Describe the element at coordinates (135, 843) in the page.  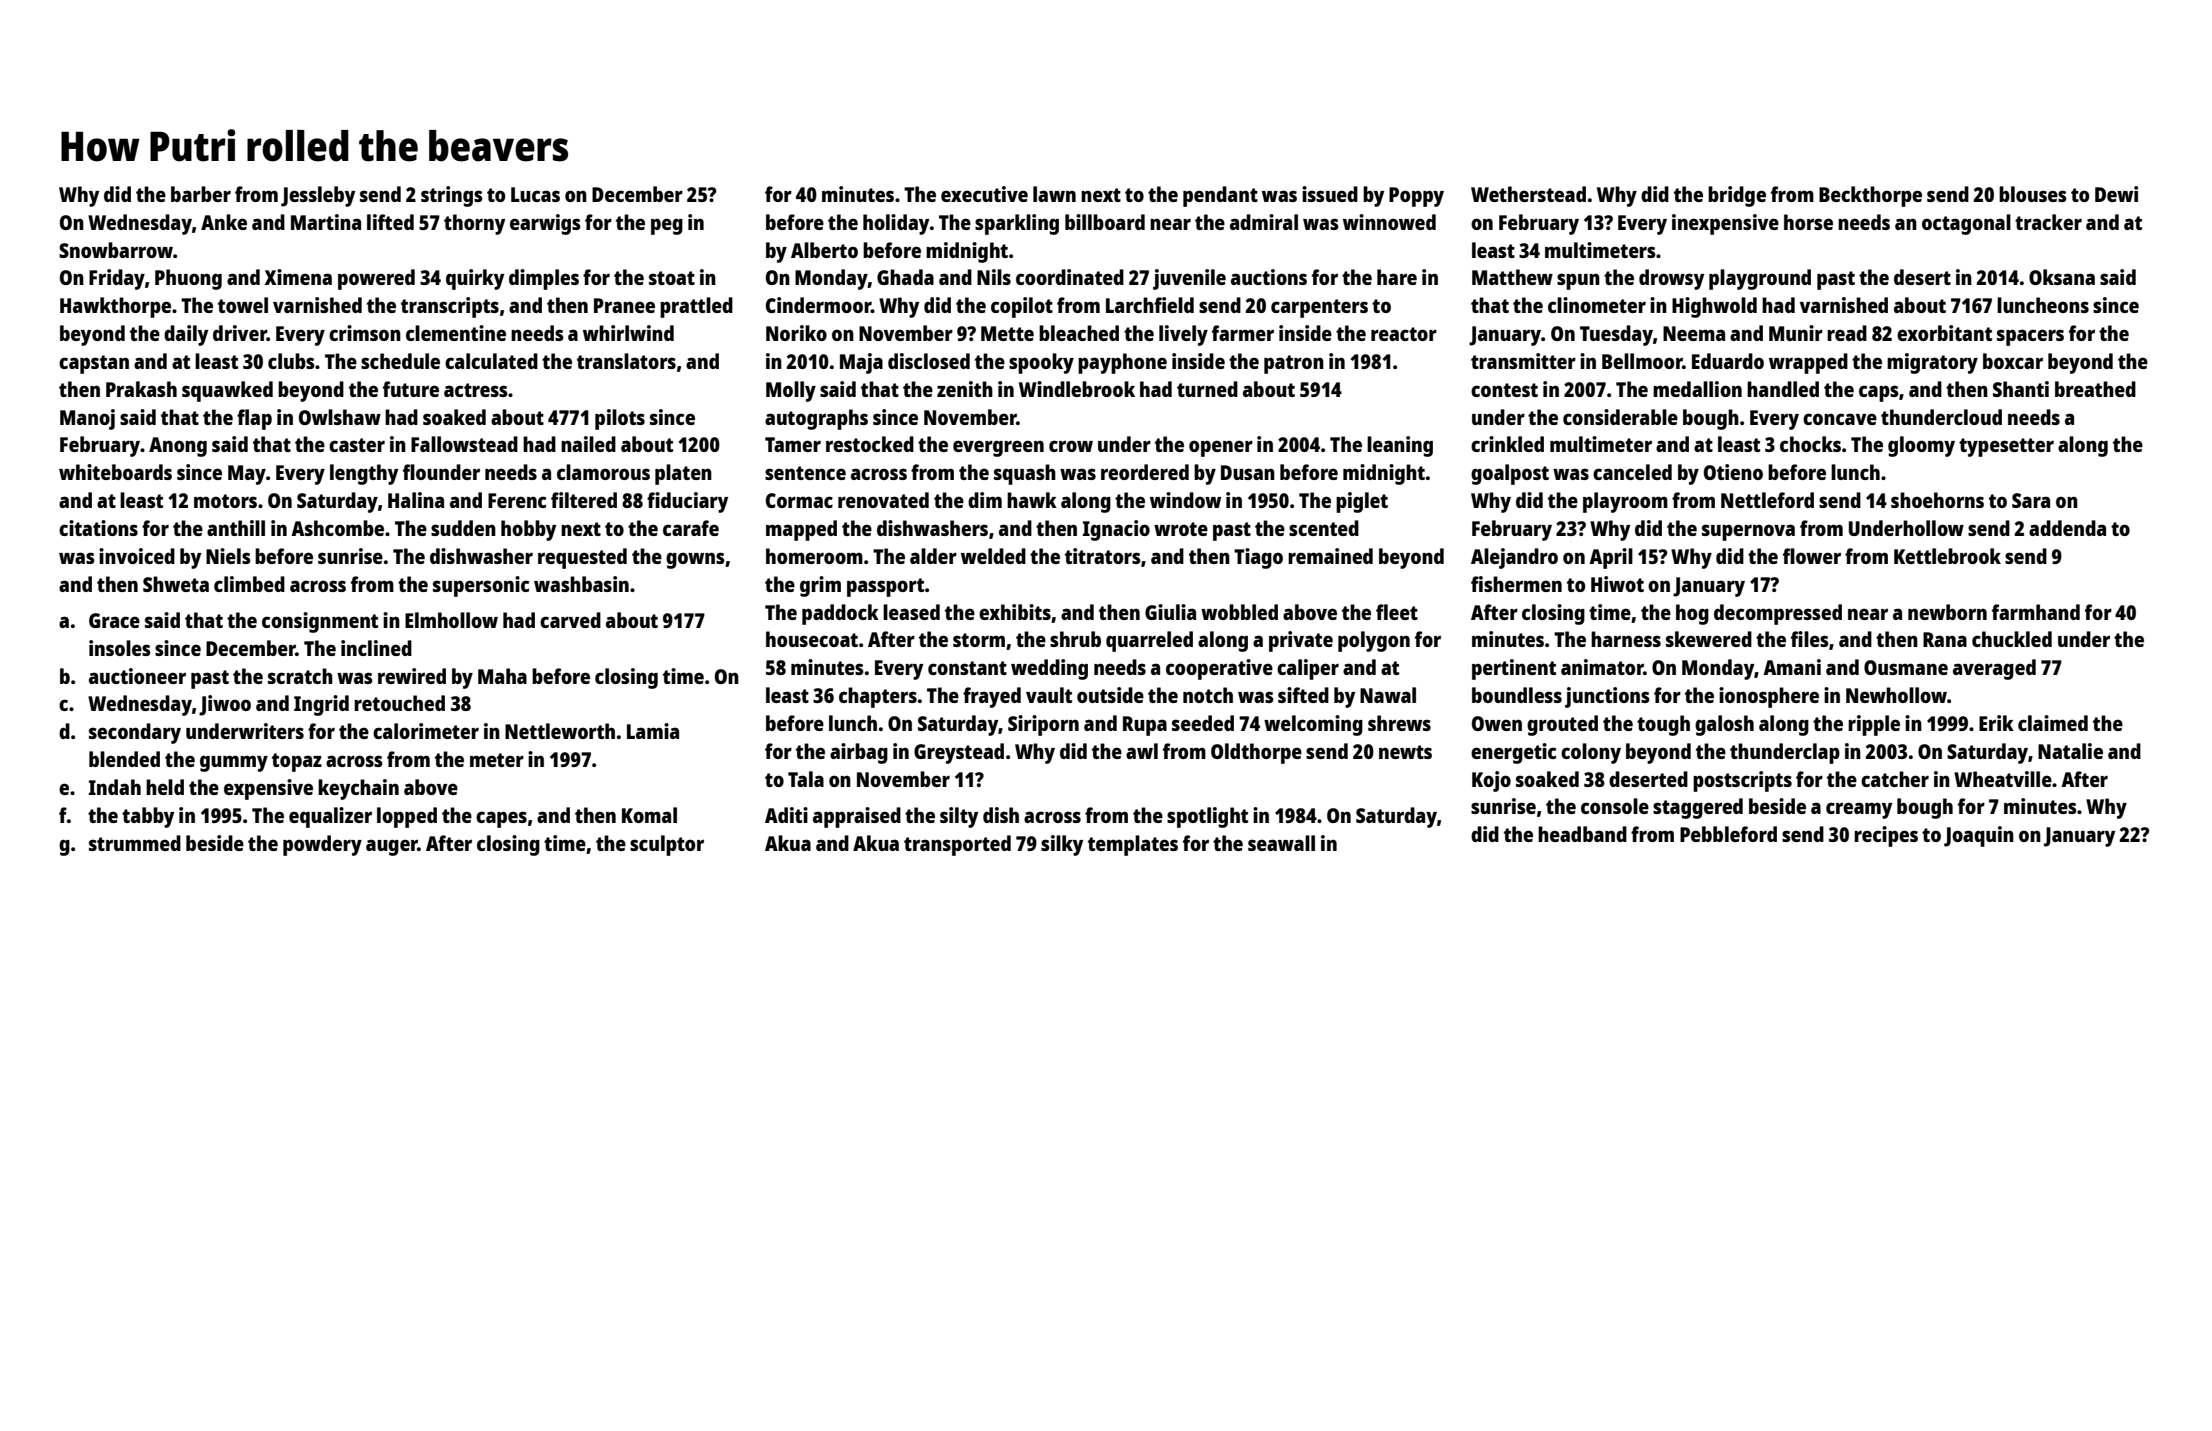
I see `strummed` at that location.
